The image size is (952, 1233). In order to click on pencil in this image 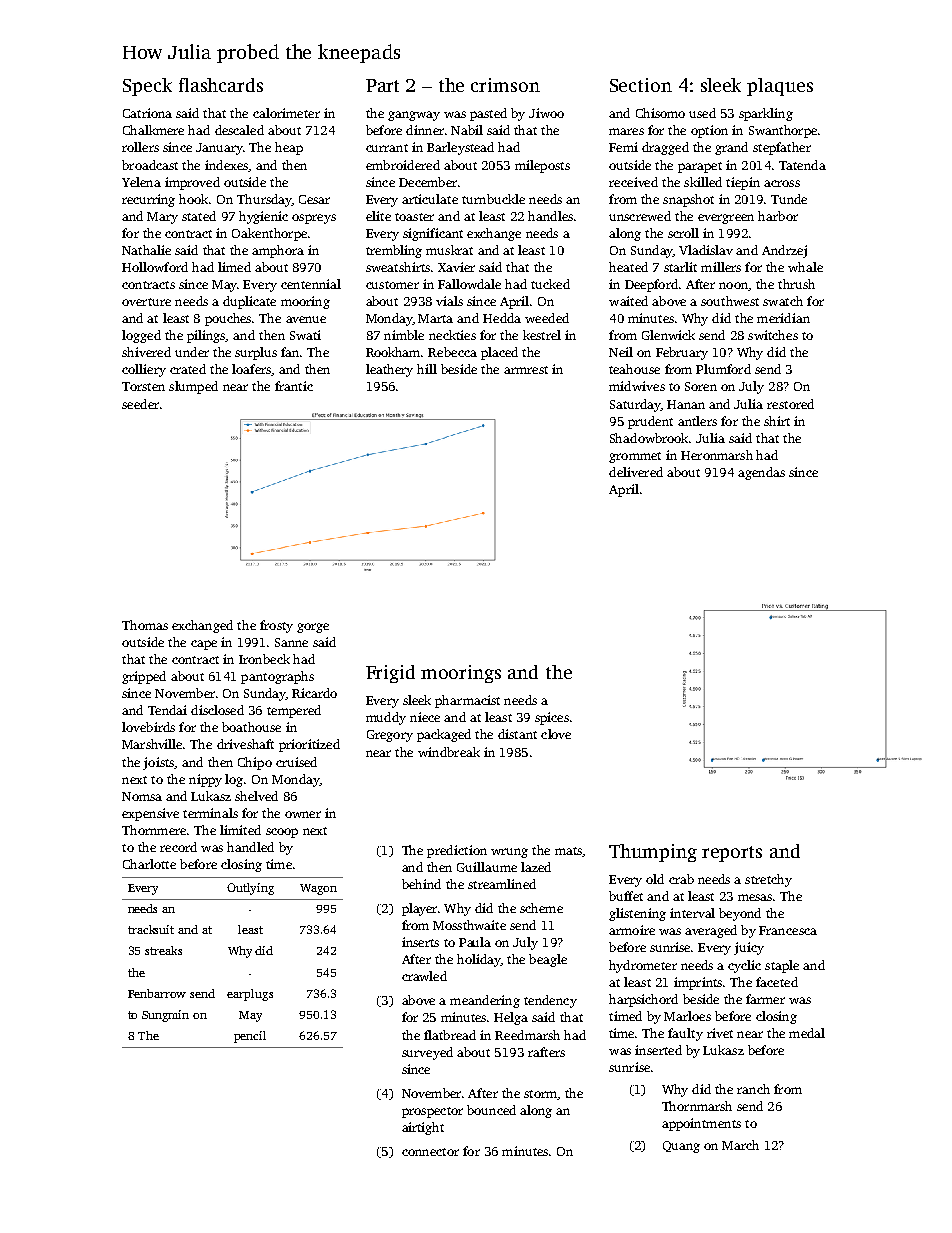, I will do `click(250, 1037)`.
